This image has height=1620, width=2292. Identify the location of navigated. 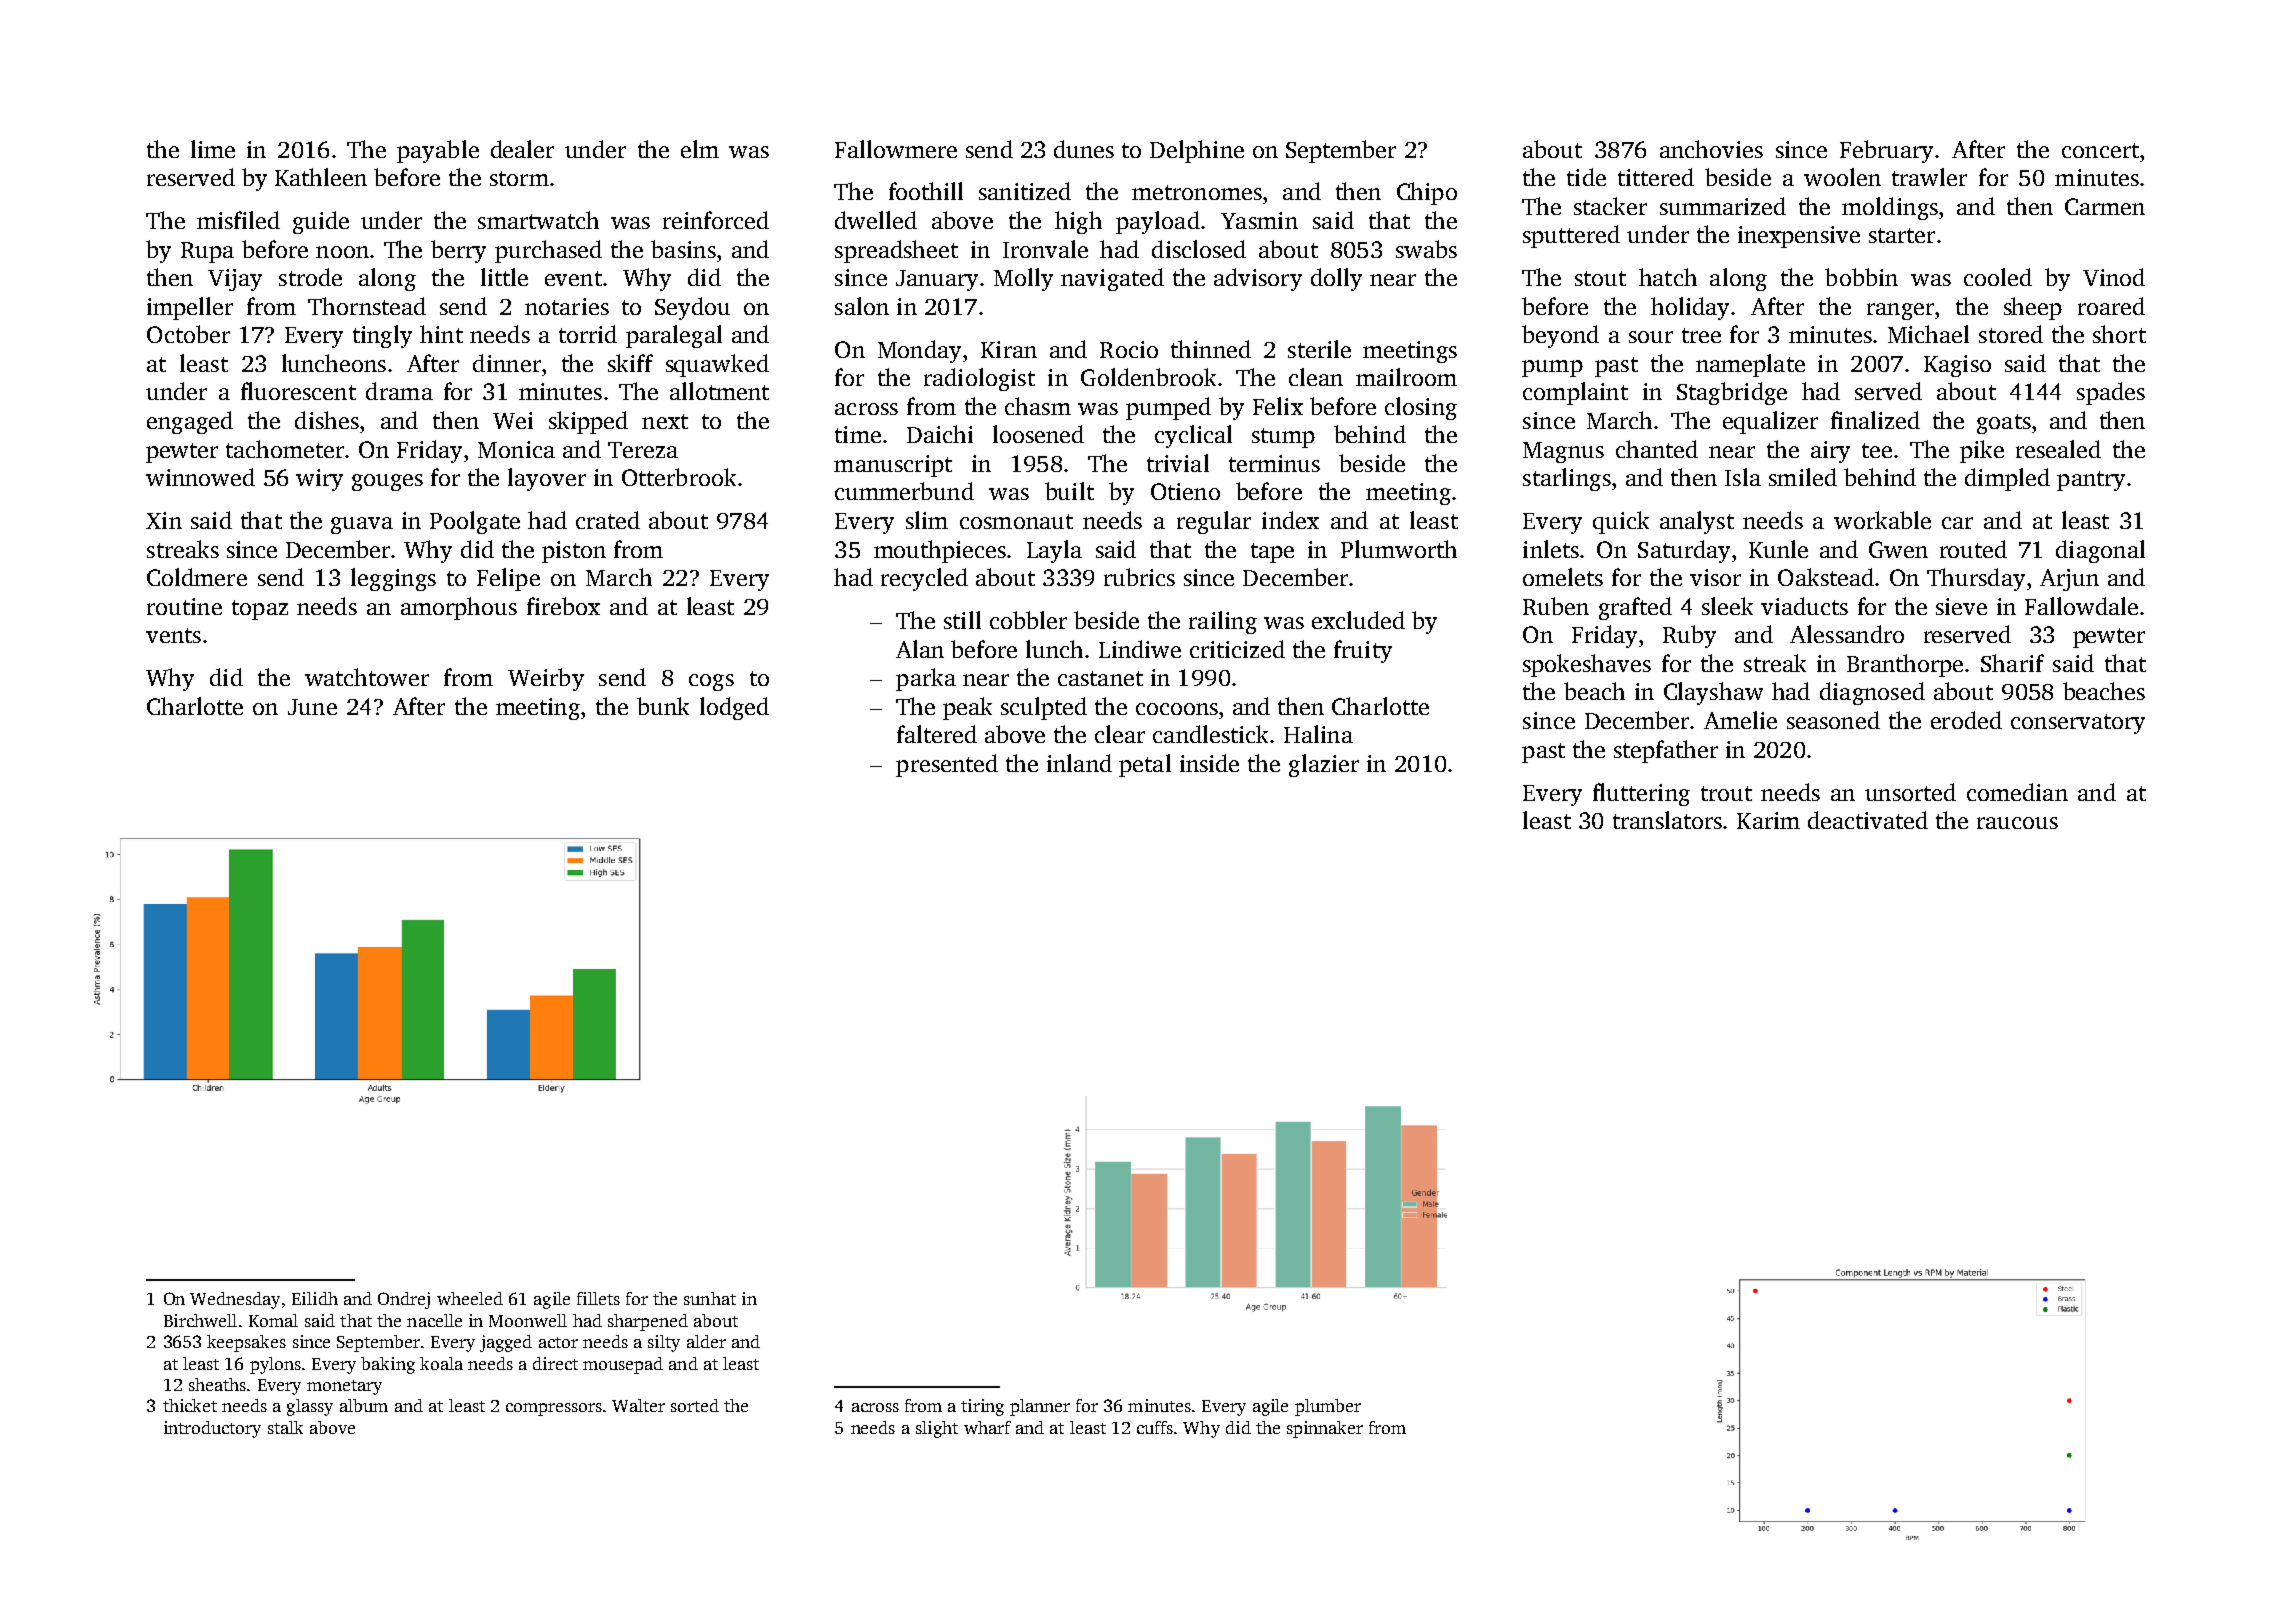
(1112, 279).
